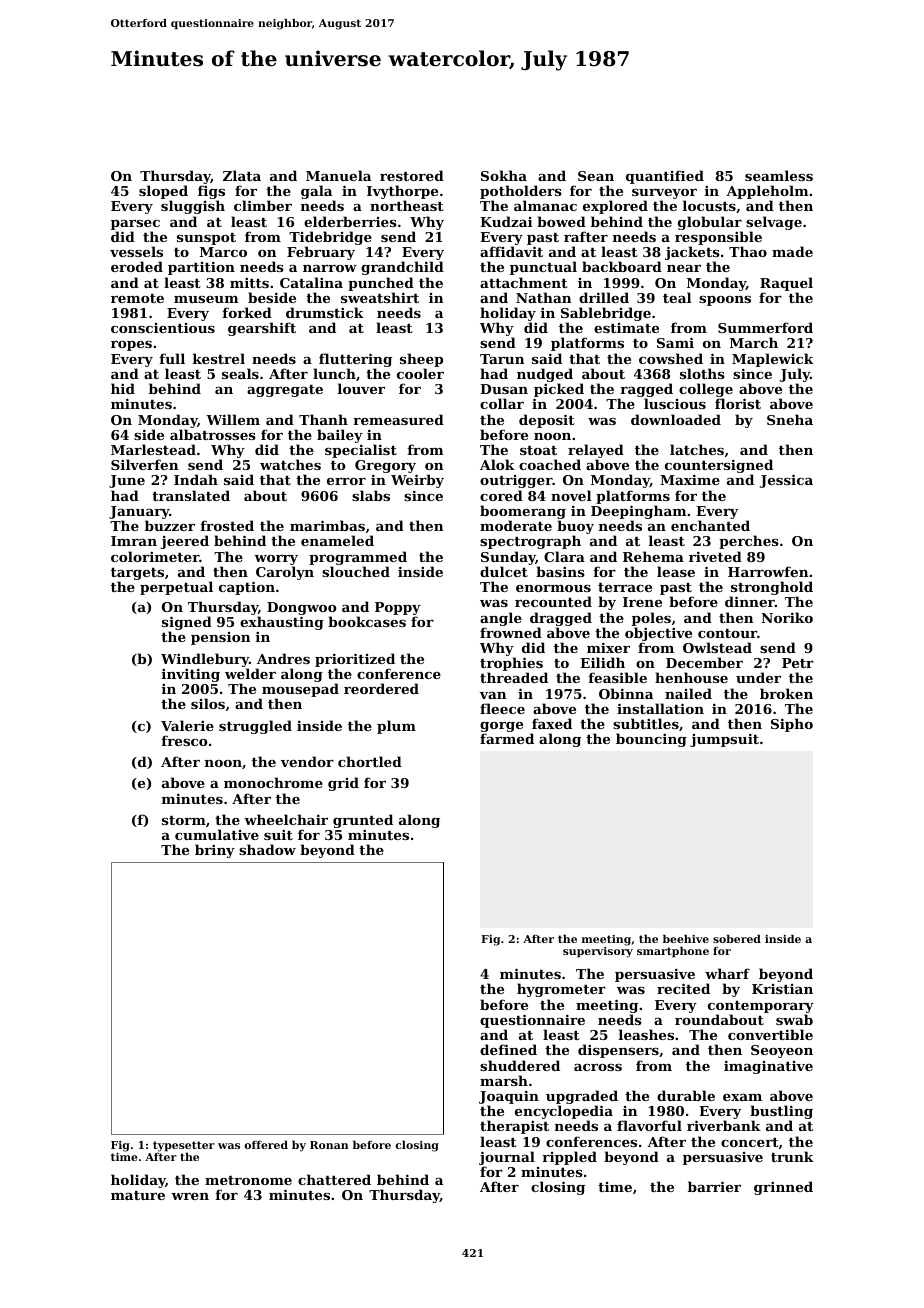 This page has height=1308, width=924. I want to click on sloped, so click(163, 193).
